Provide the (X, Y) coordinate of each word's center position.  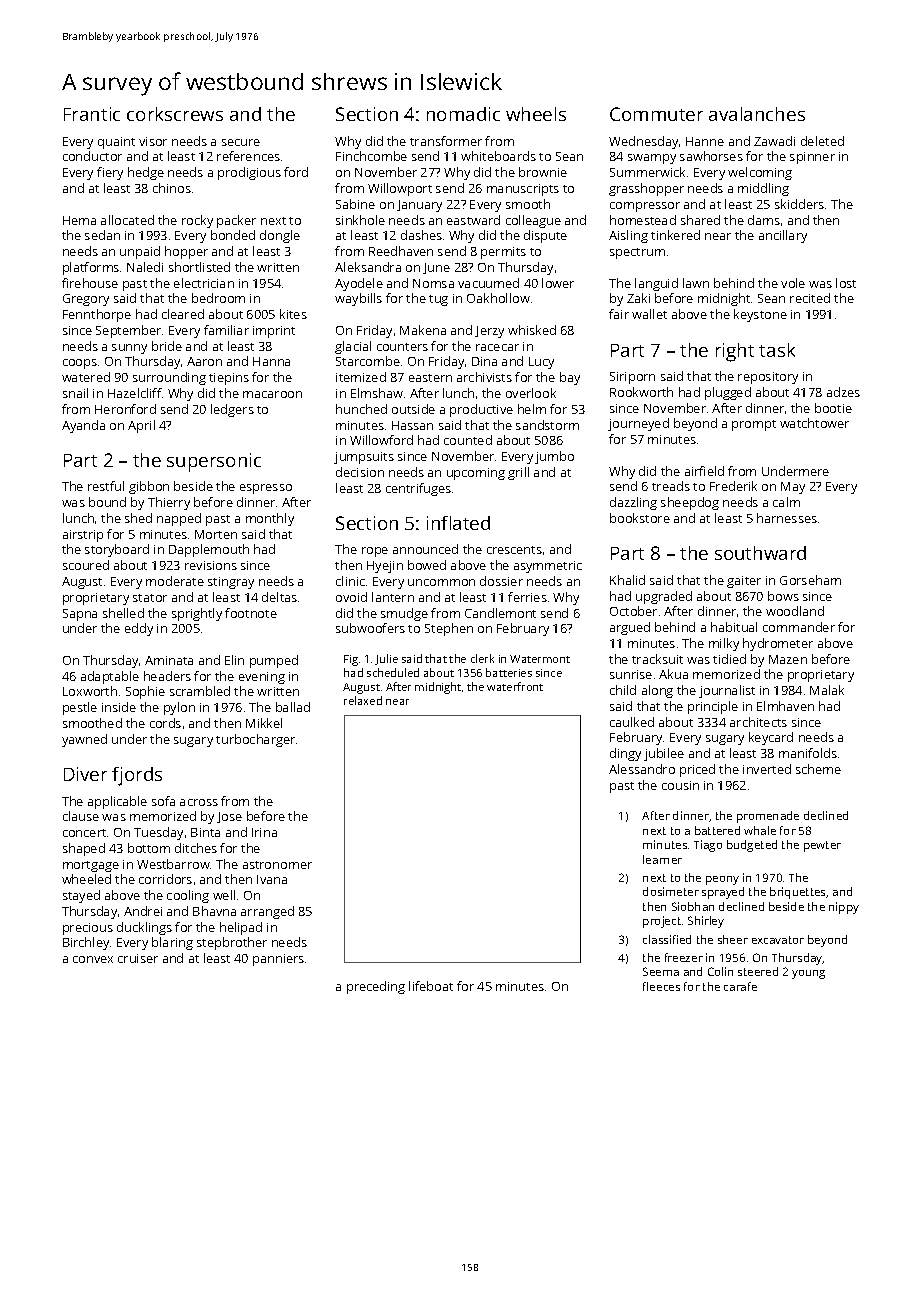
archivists (484, 377)
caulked (632, 722)
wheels (536, 114)
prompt (754, 425)
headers (167, 676)
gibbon (149, 487)
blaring (172, 943)
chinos (172, 188)
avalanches (757, 114)
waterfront (515, 686)
